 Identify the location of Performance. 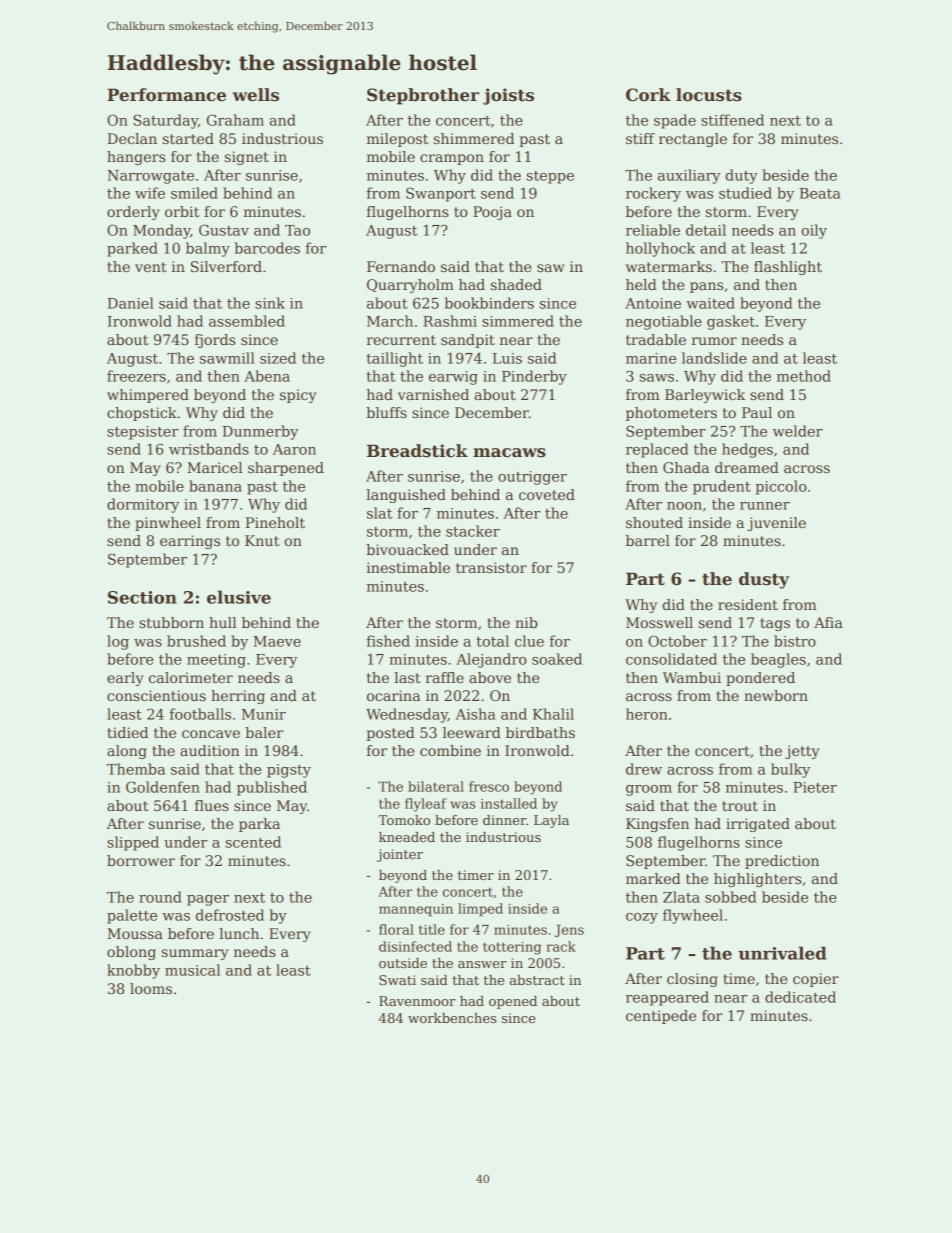
(166, 95).
